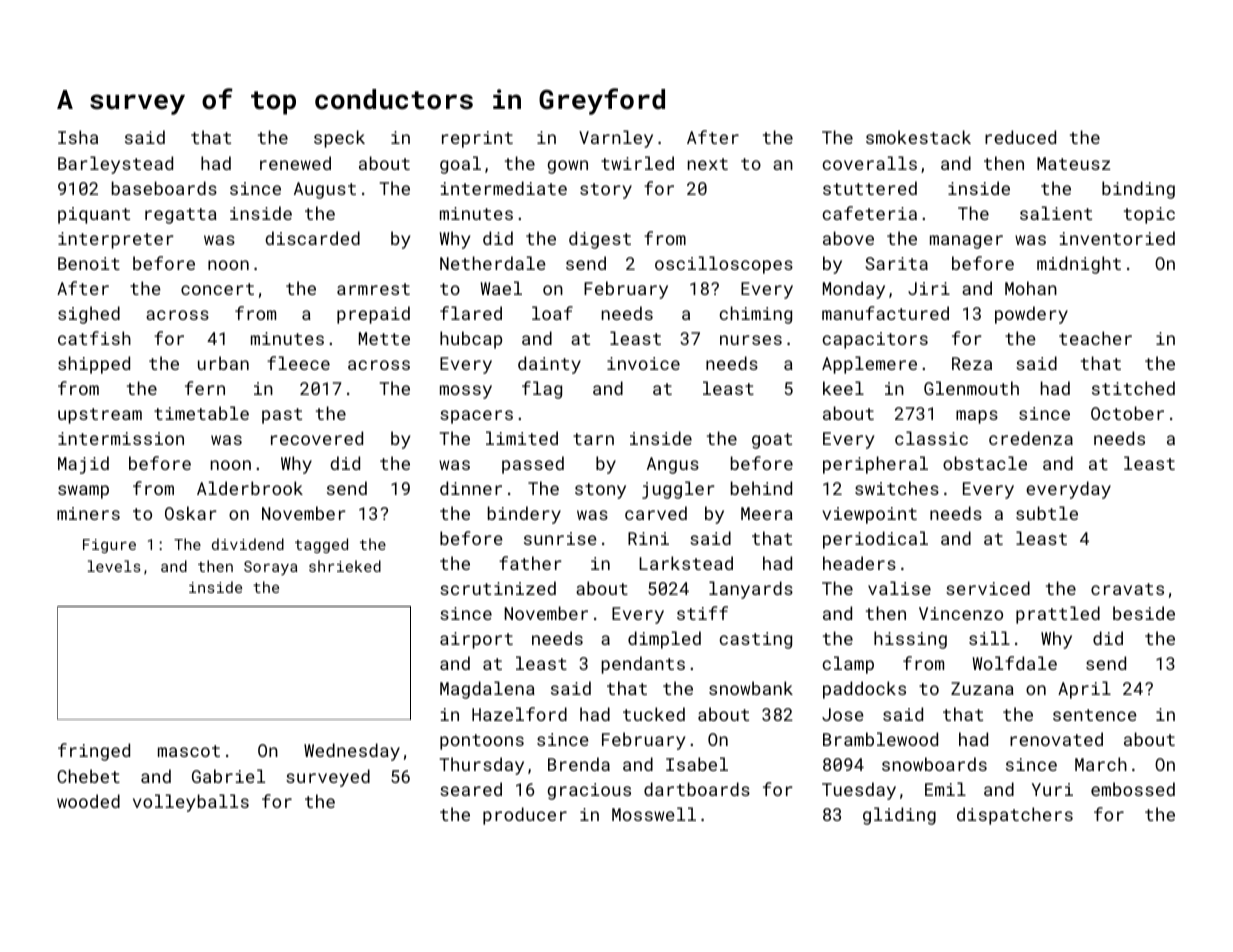  What do you see at coordinates (524, 515) in the page?
I see `bindery` at bounding box center [524, 515].
